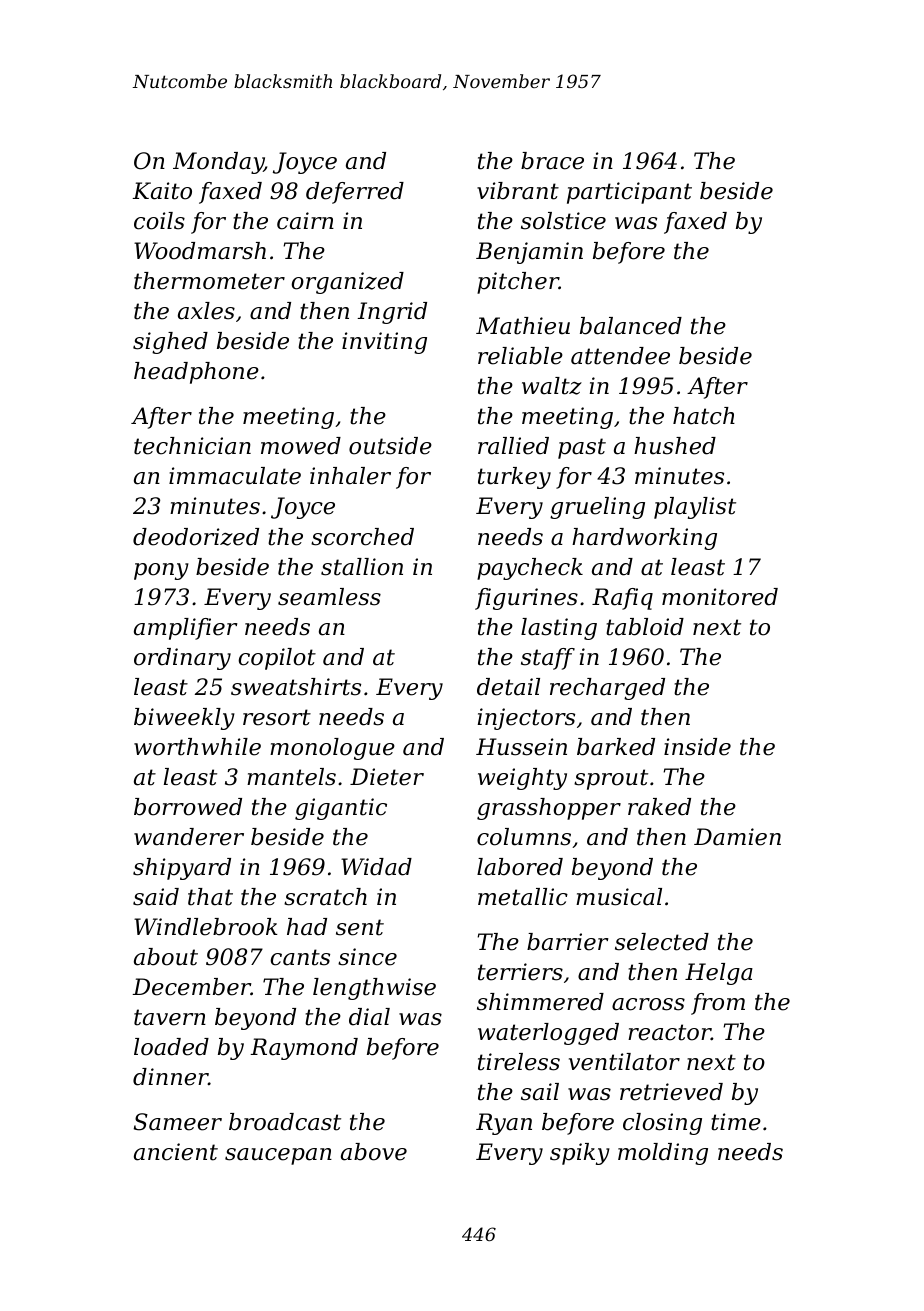 This image has height=1311, width=924. I want to click on stallion, so click(362, 567).
